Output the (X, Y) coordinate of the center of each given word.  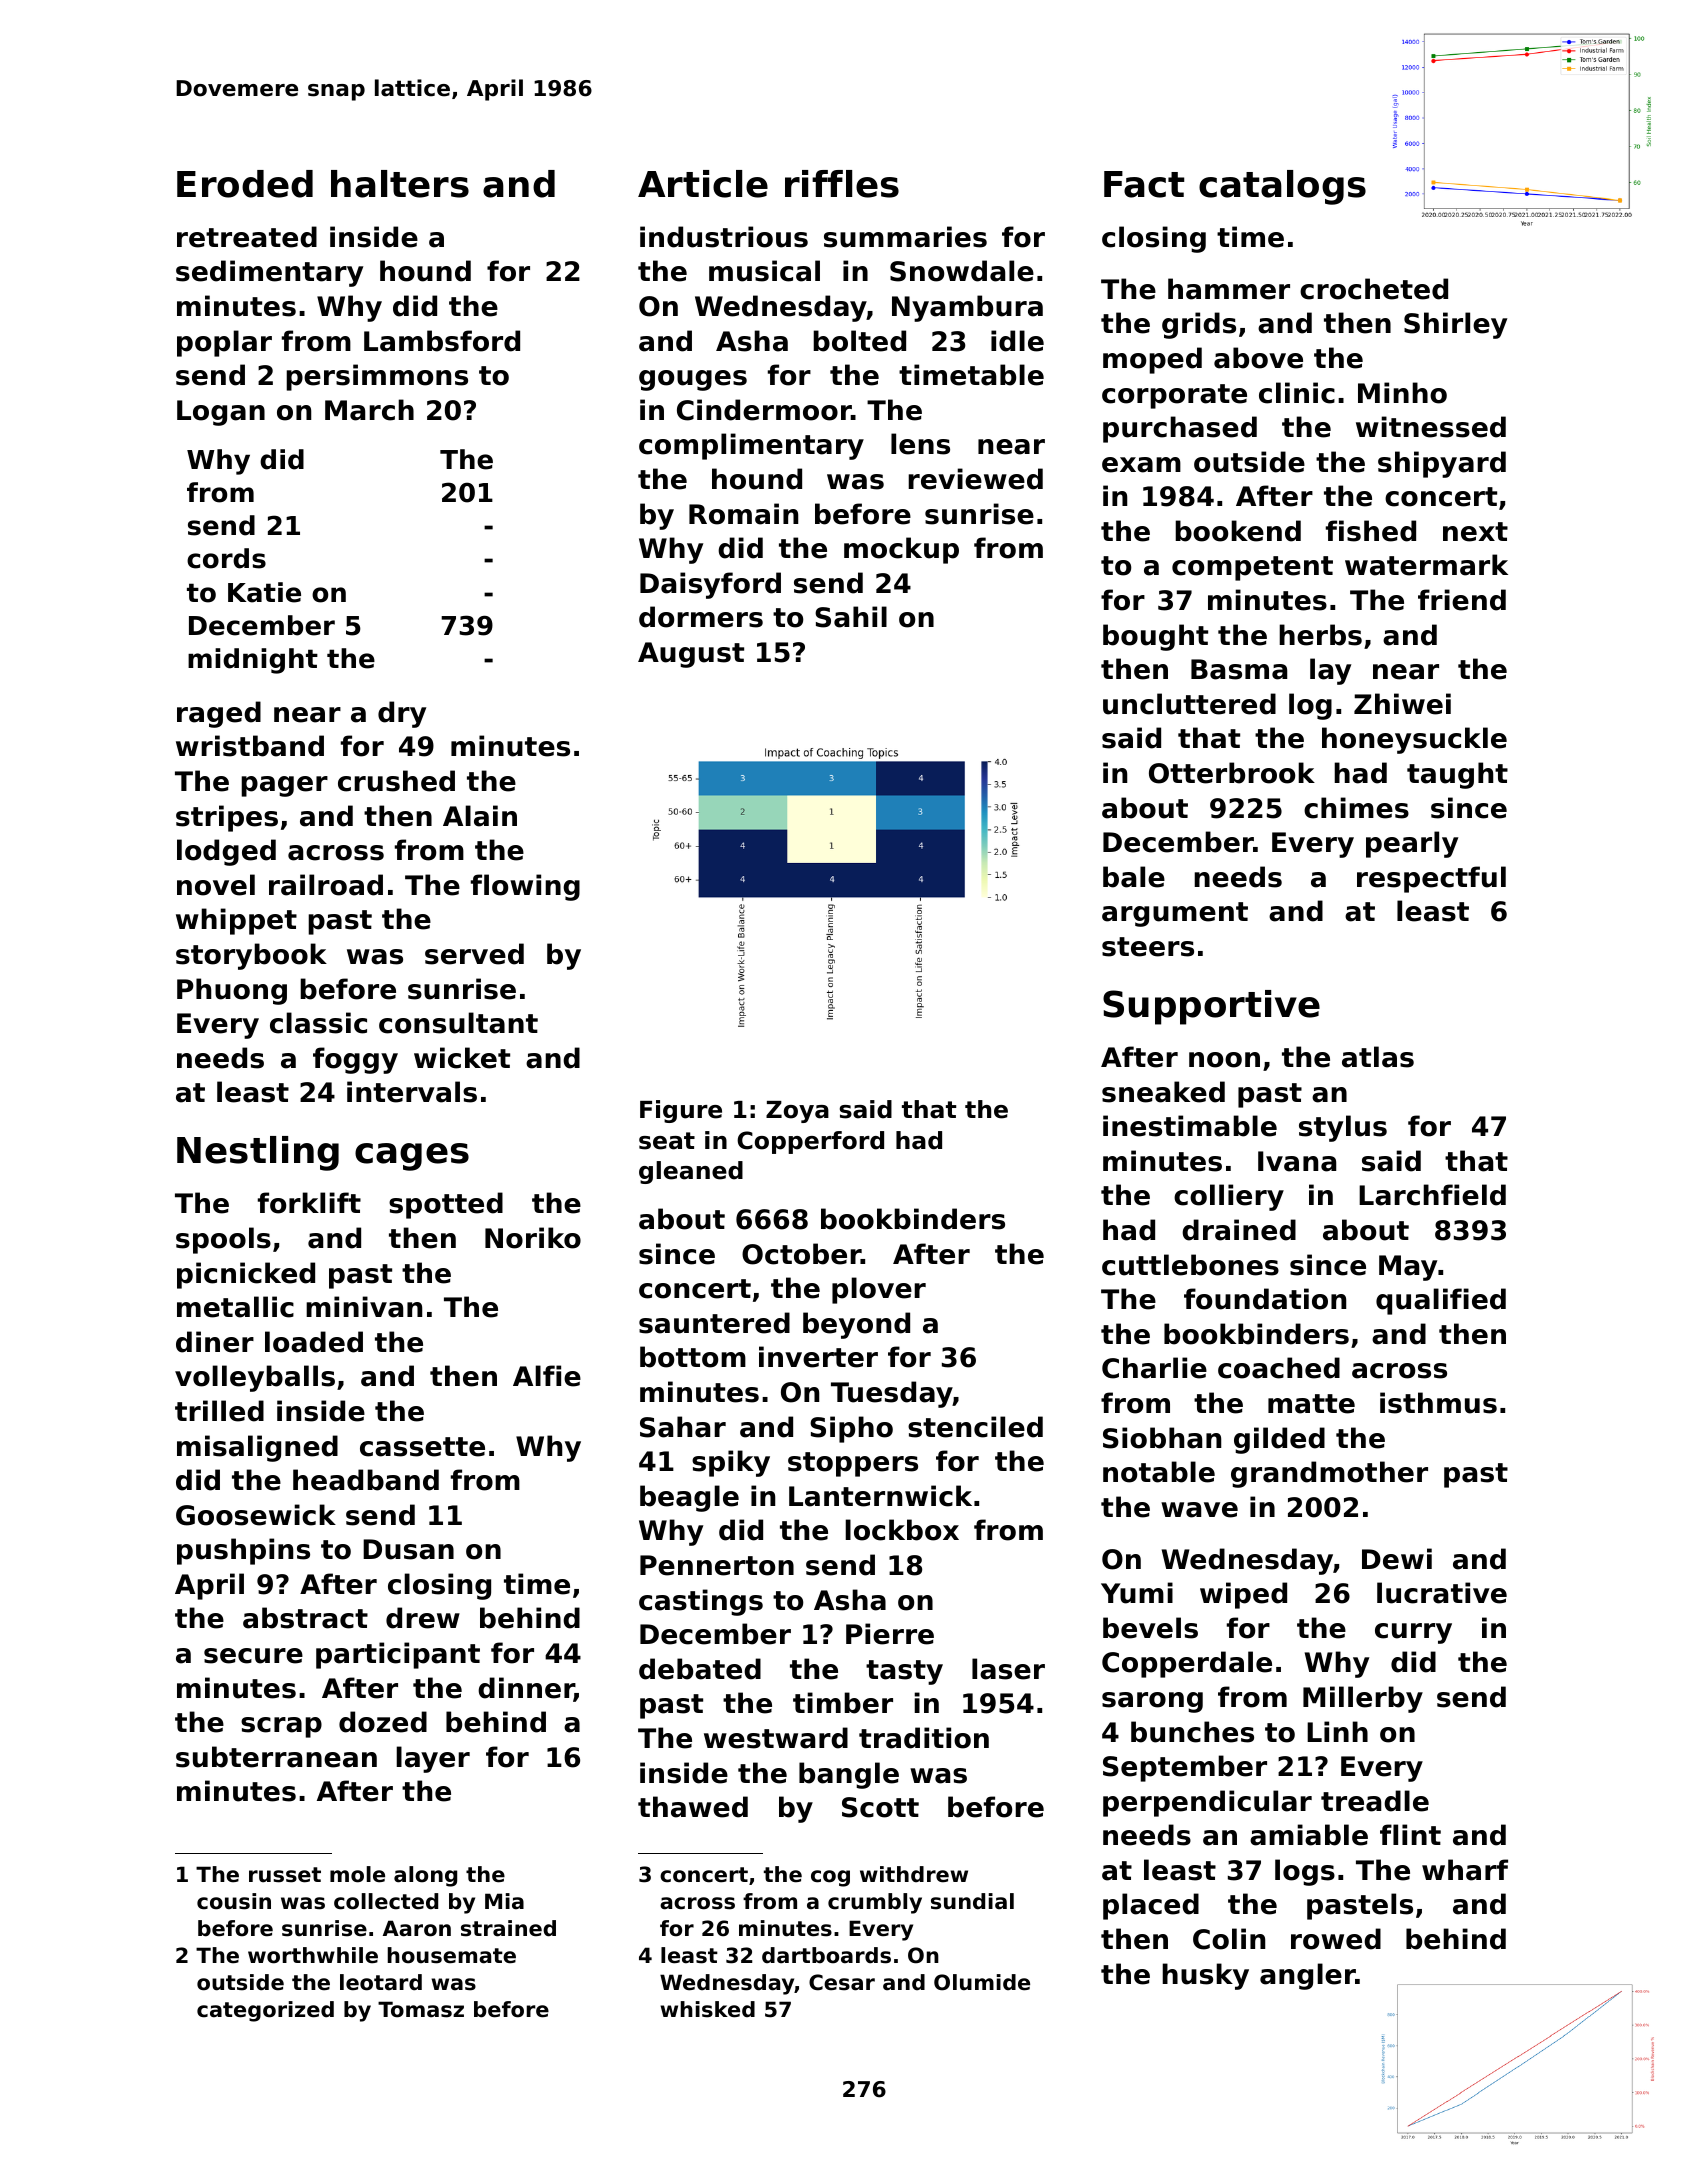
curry (1413, 1633)
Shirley (1455, 325)
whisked (707, 2009)
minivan (364, 1307)
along (425, 1876)
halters (400, 184)
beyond (856, 1325)
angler (1308, 1976)
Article (703, 184)
